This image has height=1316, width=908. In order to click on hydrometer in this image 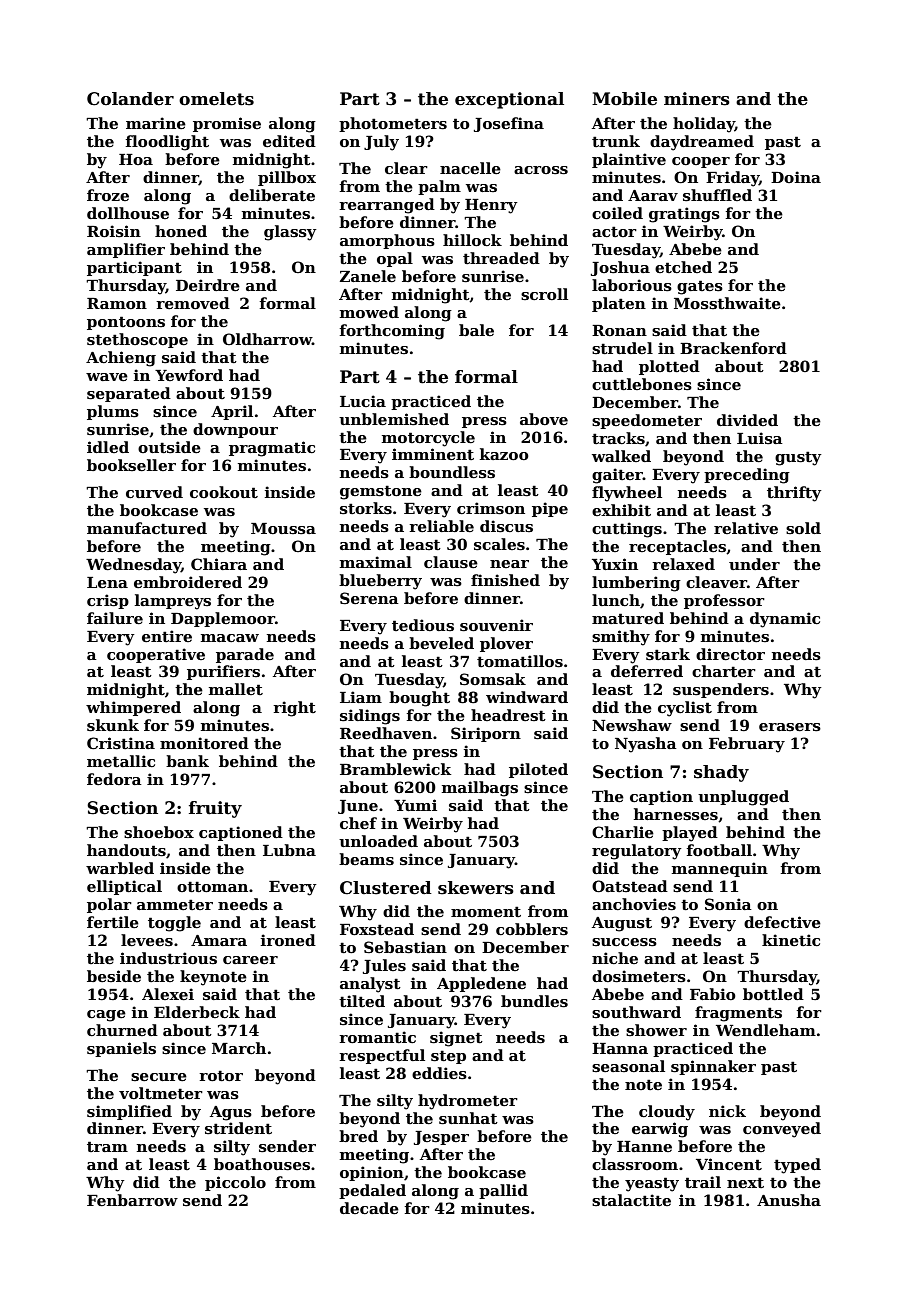, I will do `click(468, 1102)`.
